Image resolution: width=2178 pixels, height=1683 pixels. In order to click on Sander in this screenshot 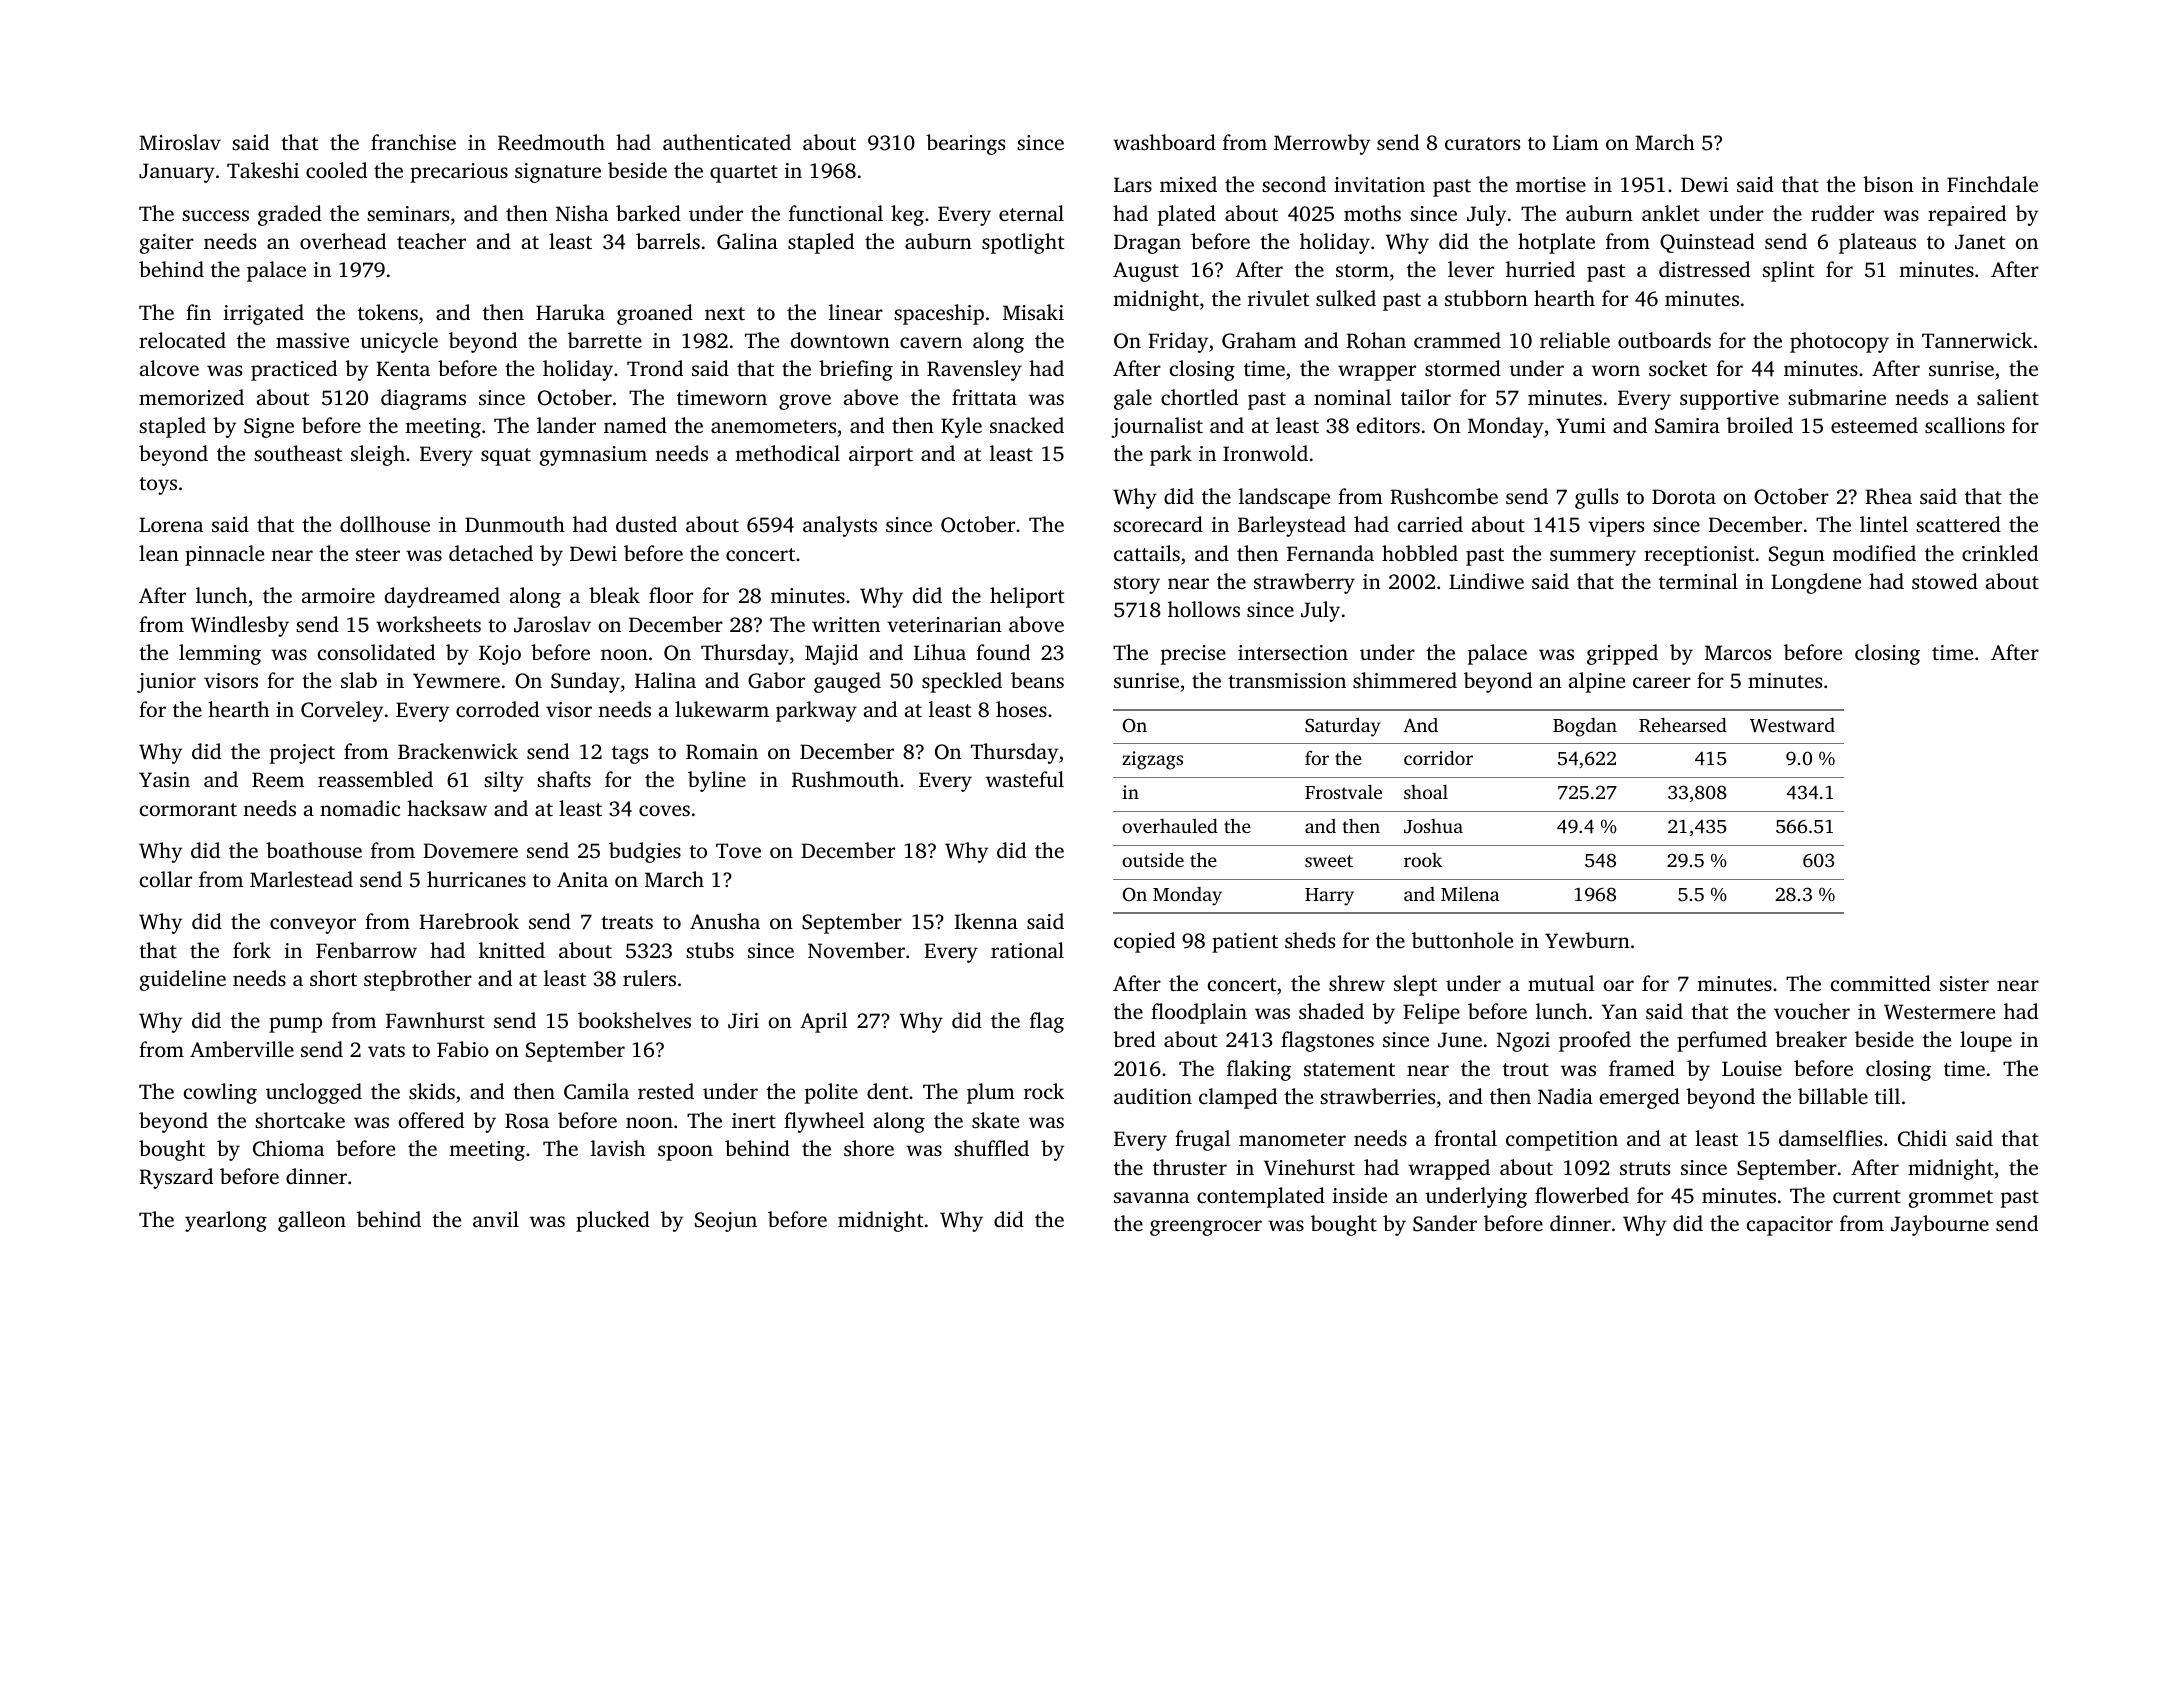, I will do `click(1445, 1223)`.
